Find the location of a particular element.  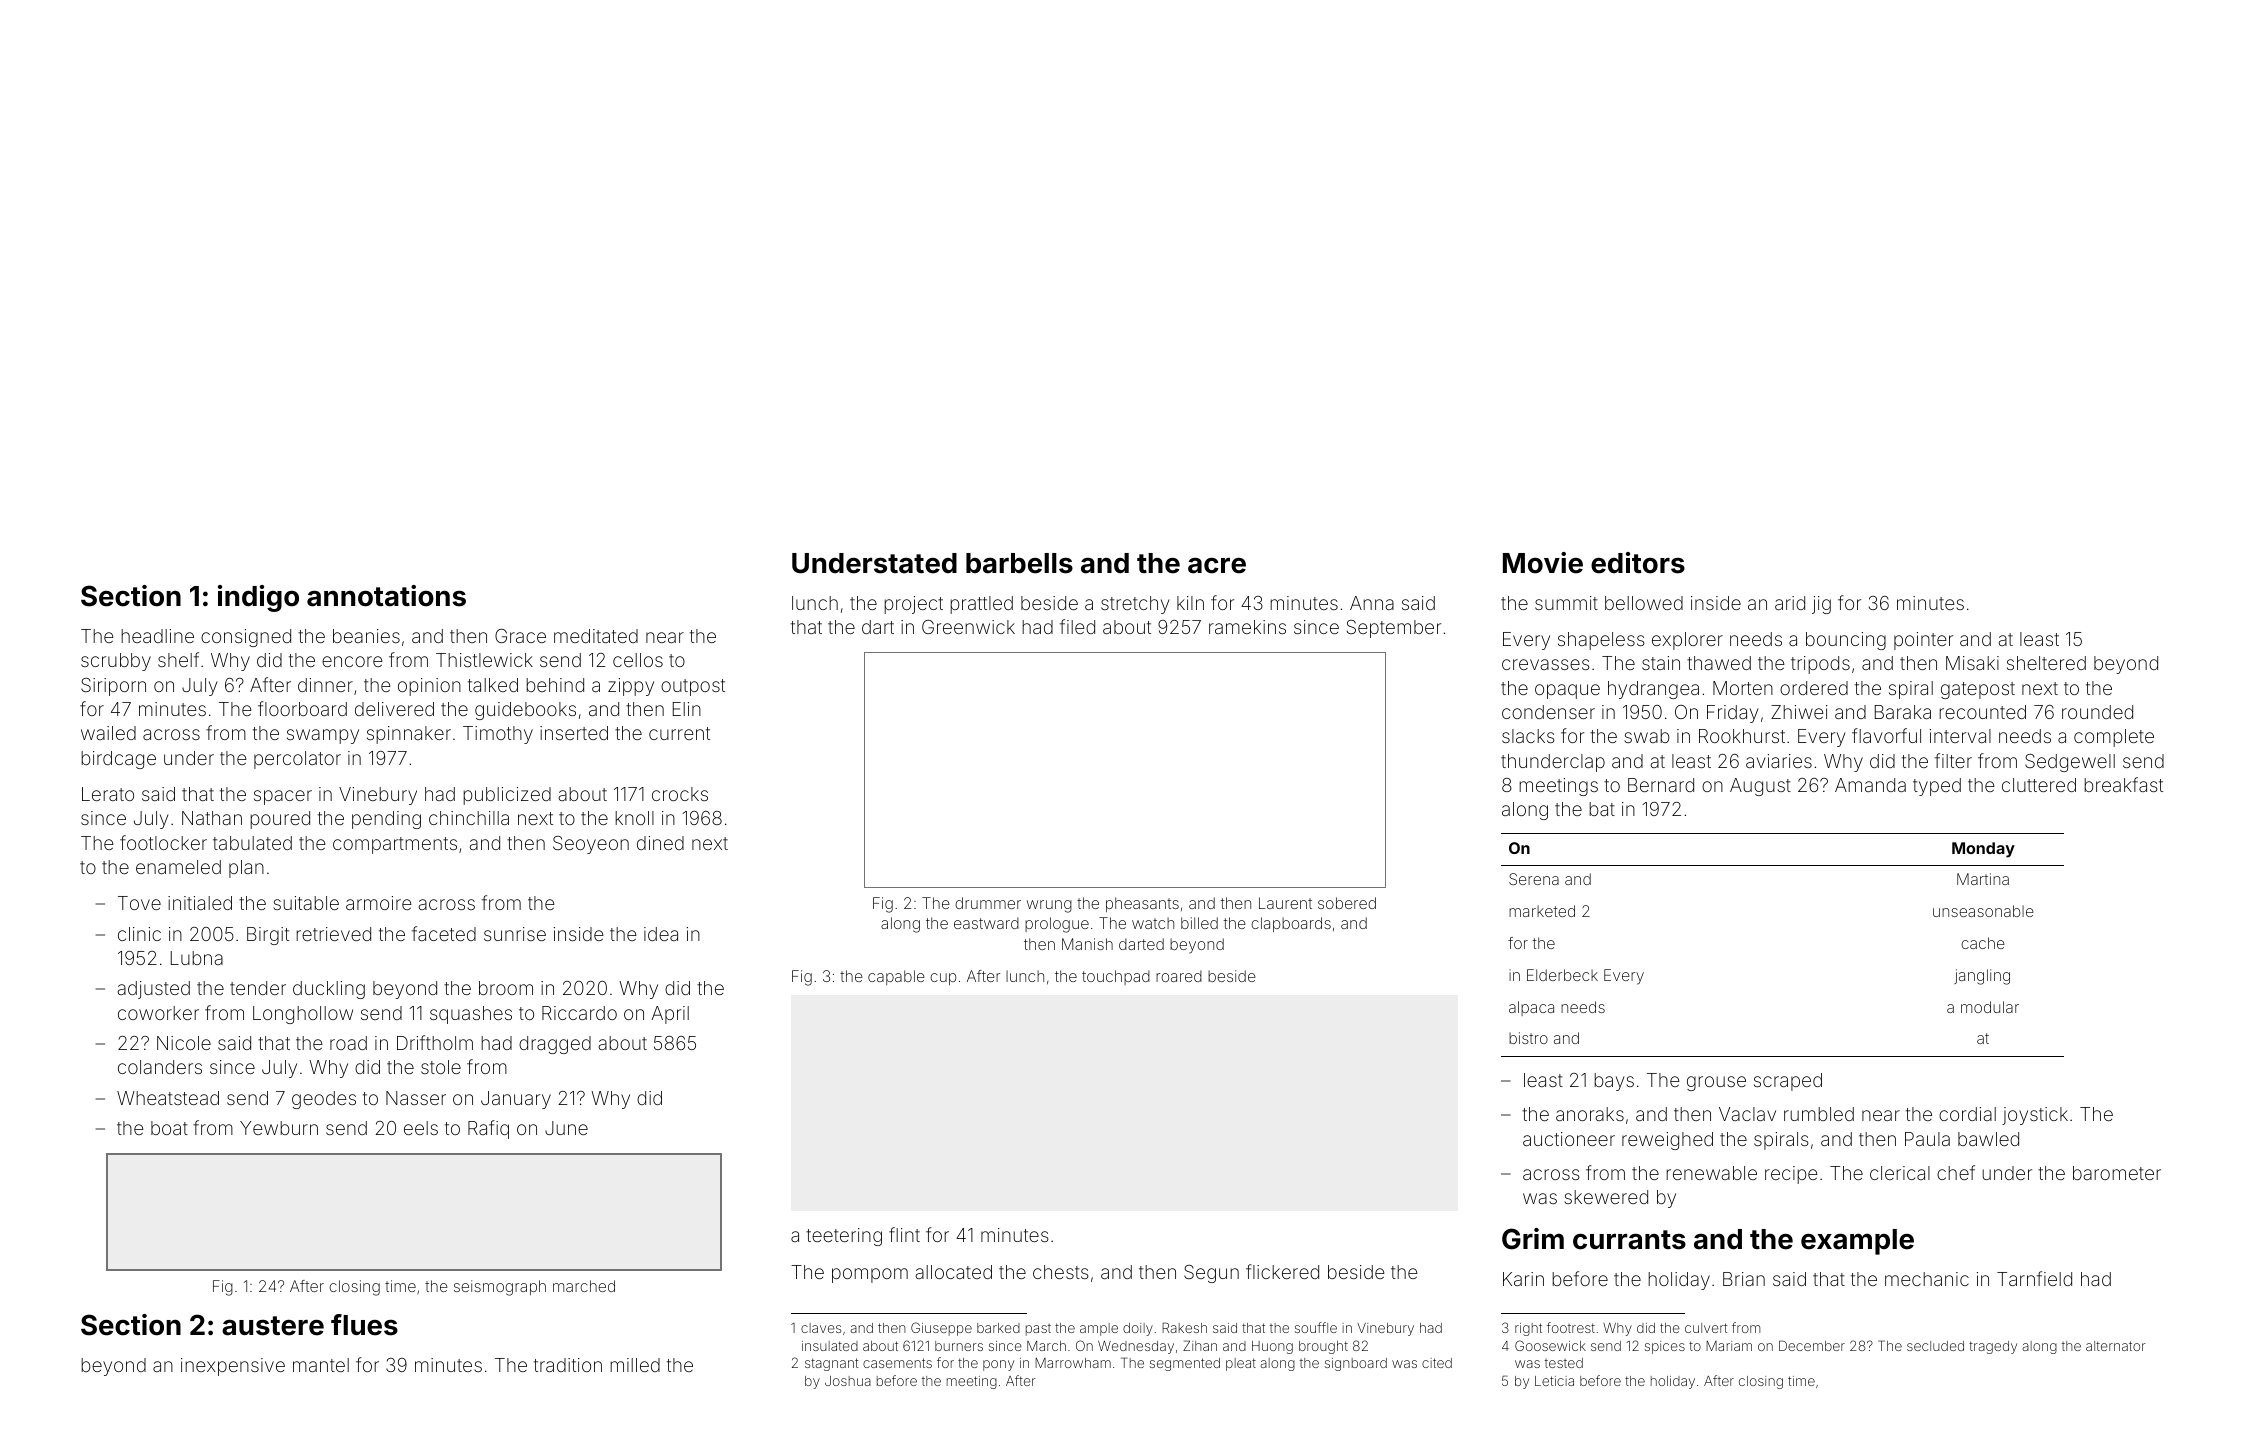

skewered is located at coordinates (1606, 1197).
